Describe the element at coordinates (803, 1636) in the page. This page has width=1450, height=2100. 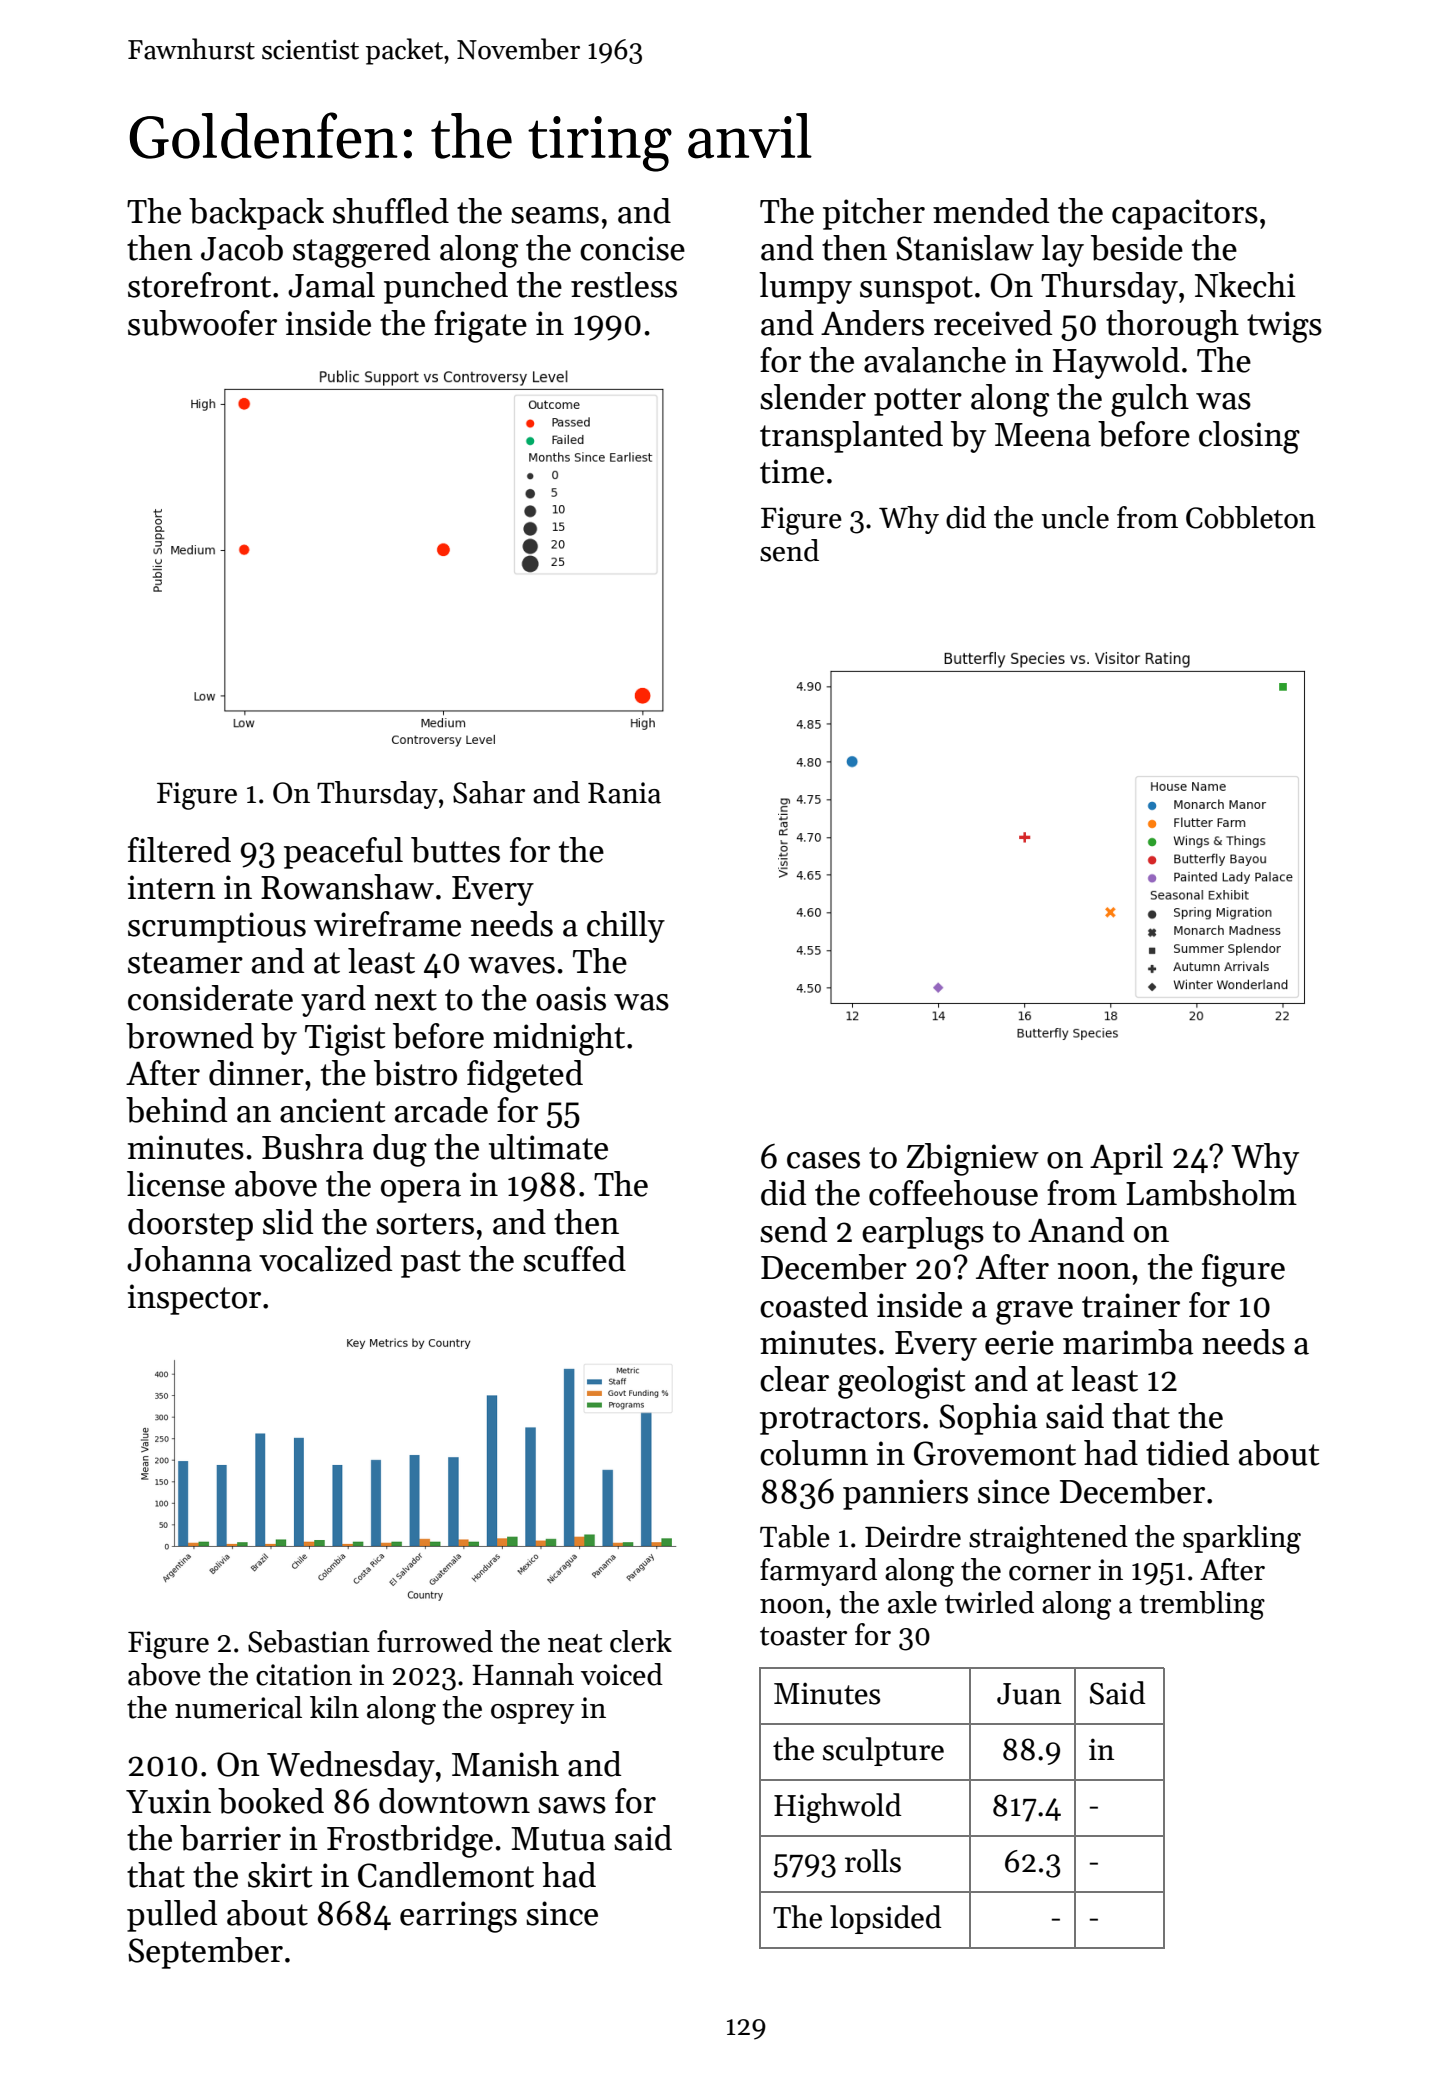
I see `toaster` at that location.
